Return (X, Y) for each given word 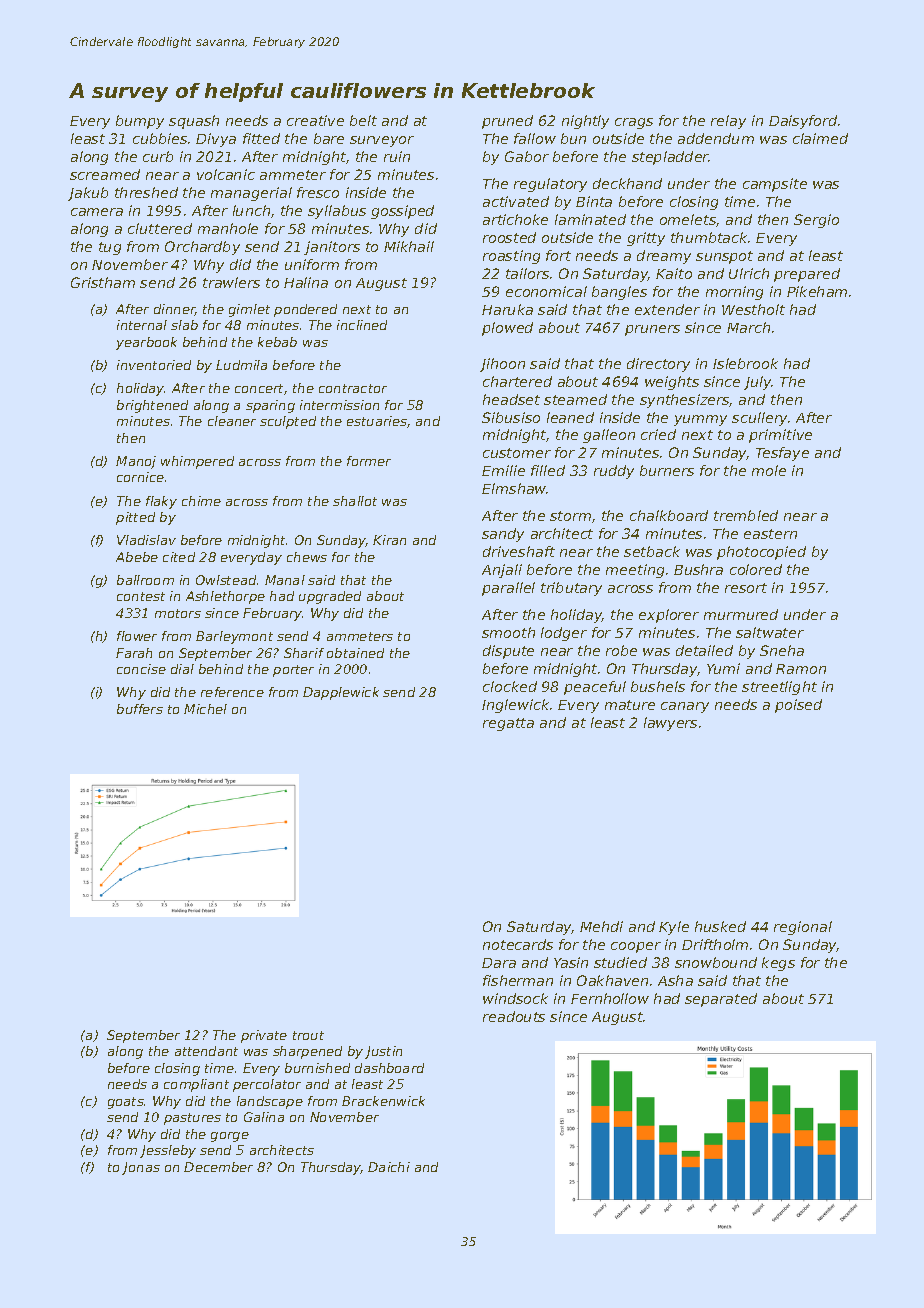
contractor (353, 388)
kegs (778, 964)
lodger (564, 634)
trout (308, 1035)
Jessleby (168, 1151)
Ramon (801, 669)
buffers (140, 709)
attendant (206, 1051)
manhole (228, 228)
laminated (590, 219)
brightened (152, 406)
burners (667, 470)
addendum (716, 138)
